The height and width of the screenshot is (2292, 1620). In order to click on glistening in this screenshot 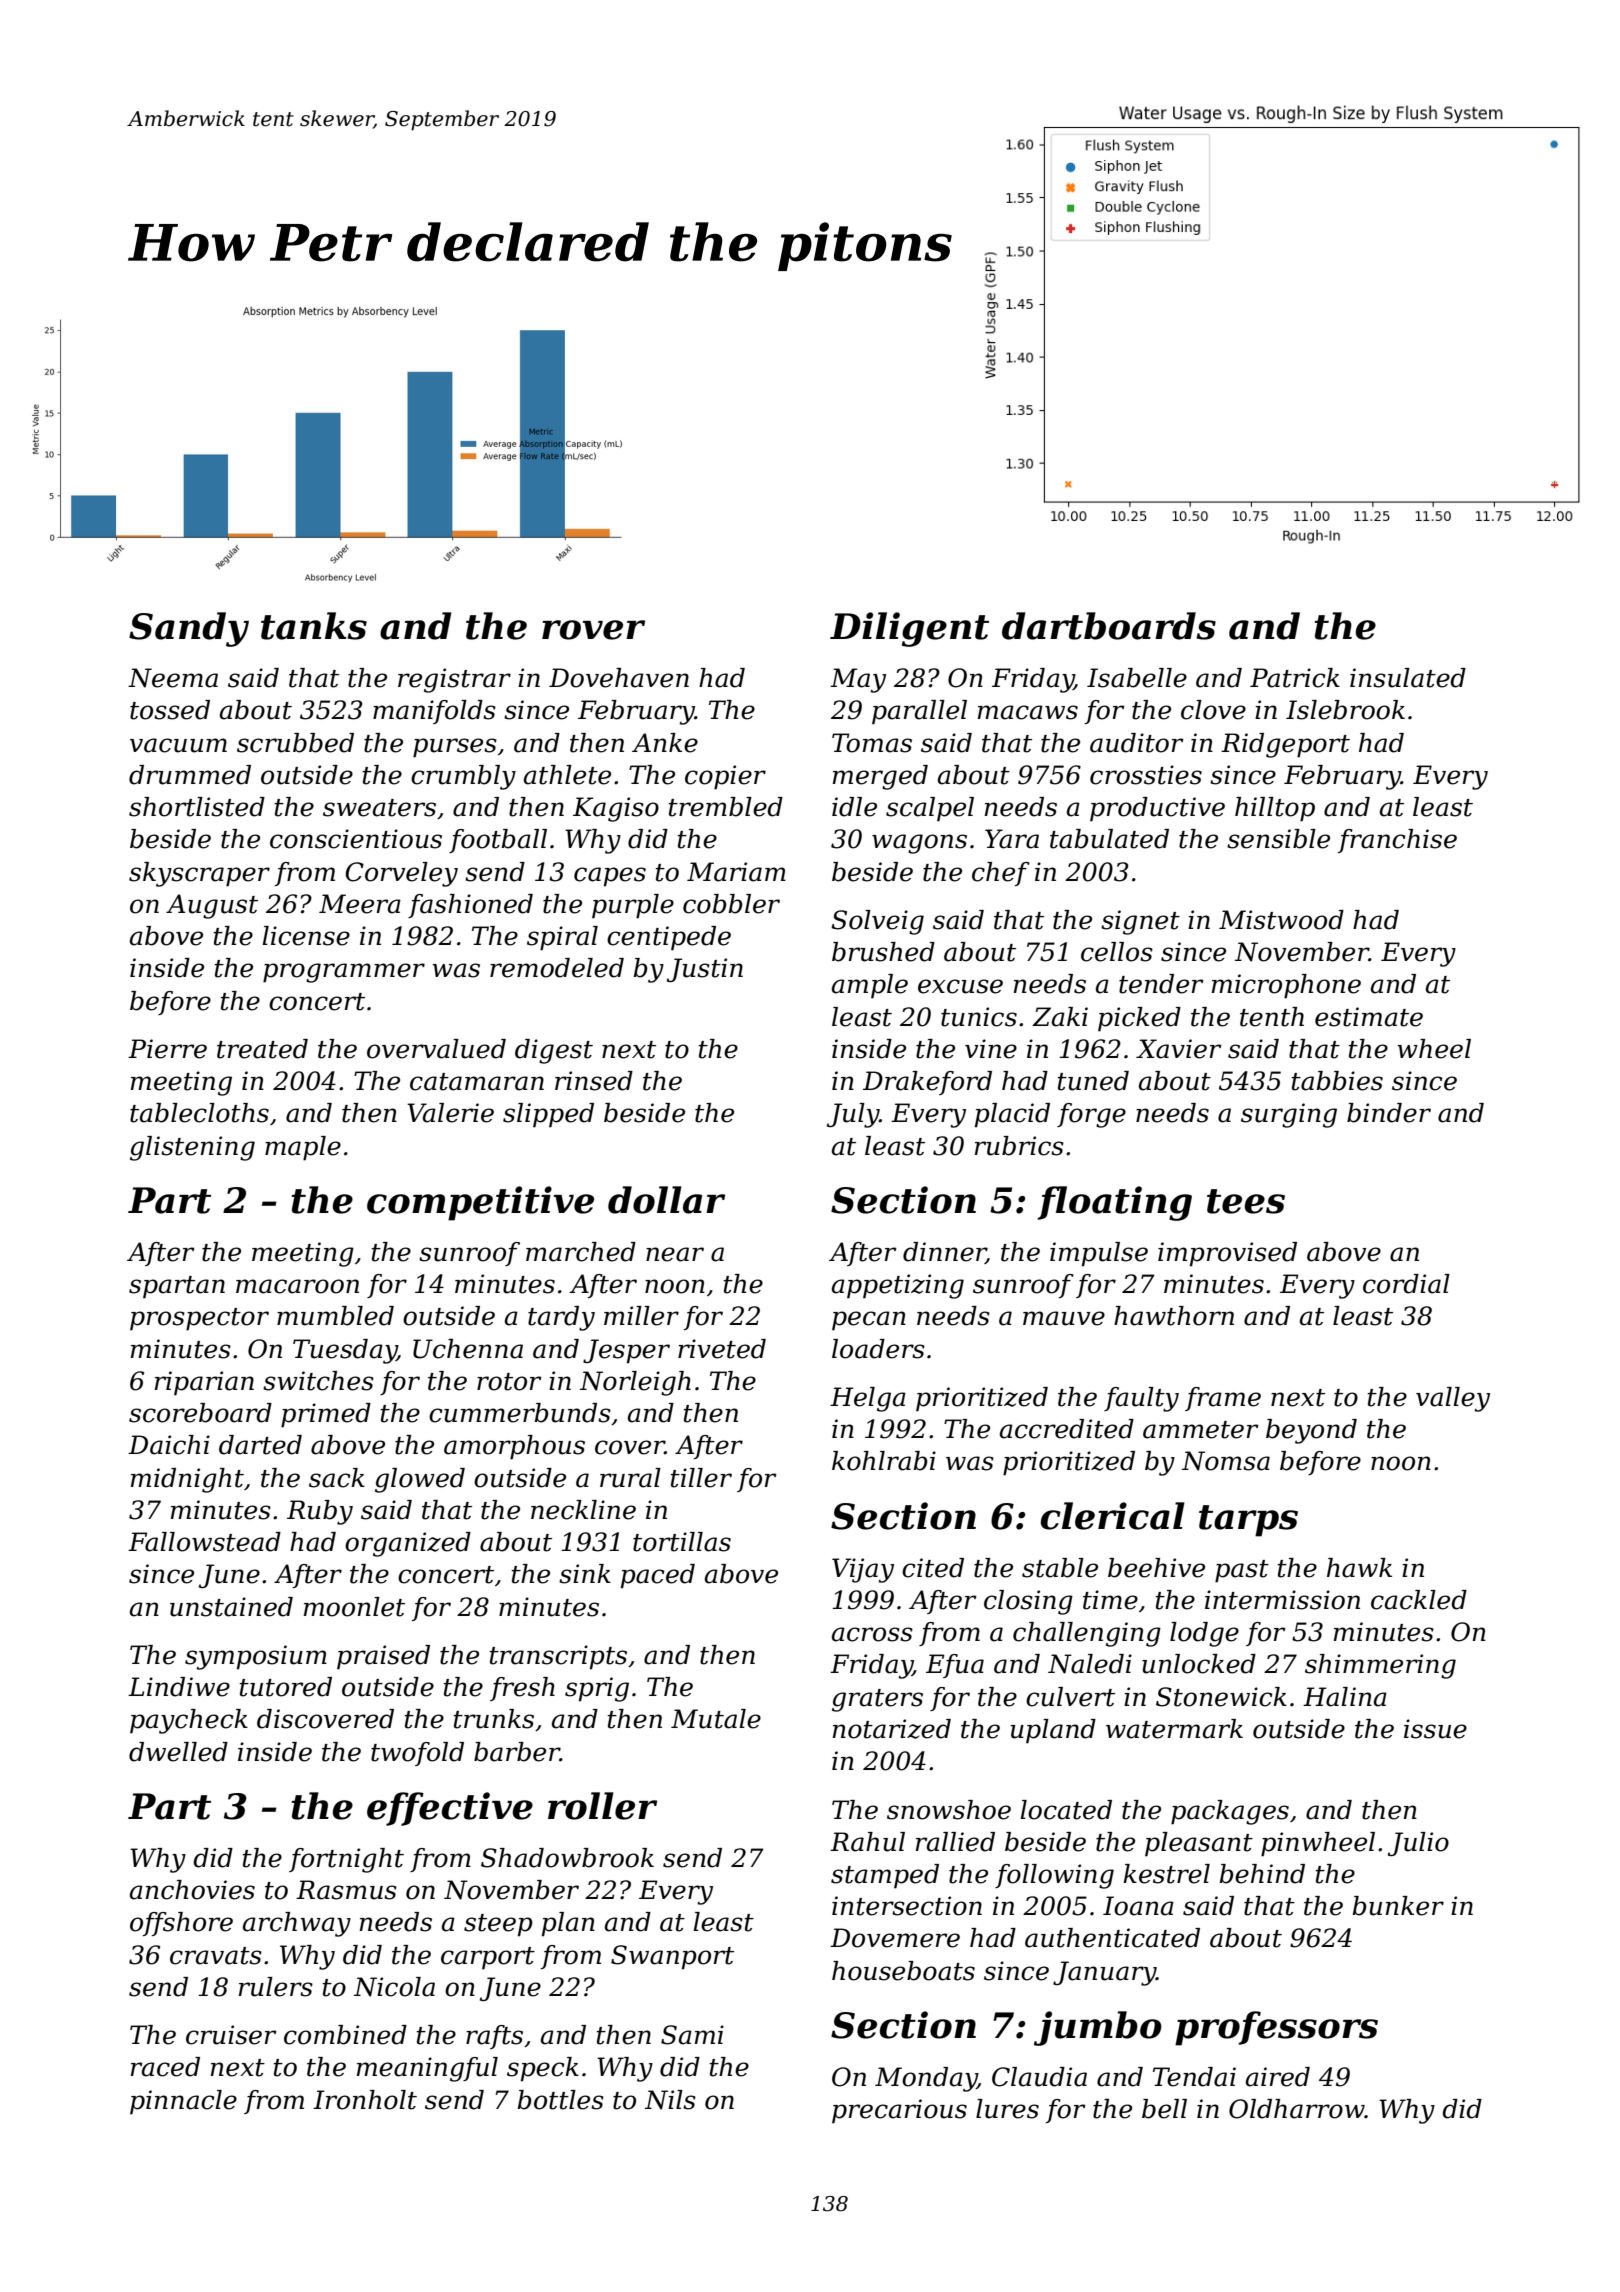, I will do `click(192, 1148)`.
